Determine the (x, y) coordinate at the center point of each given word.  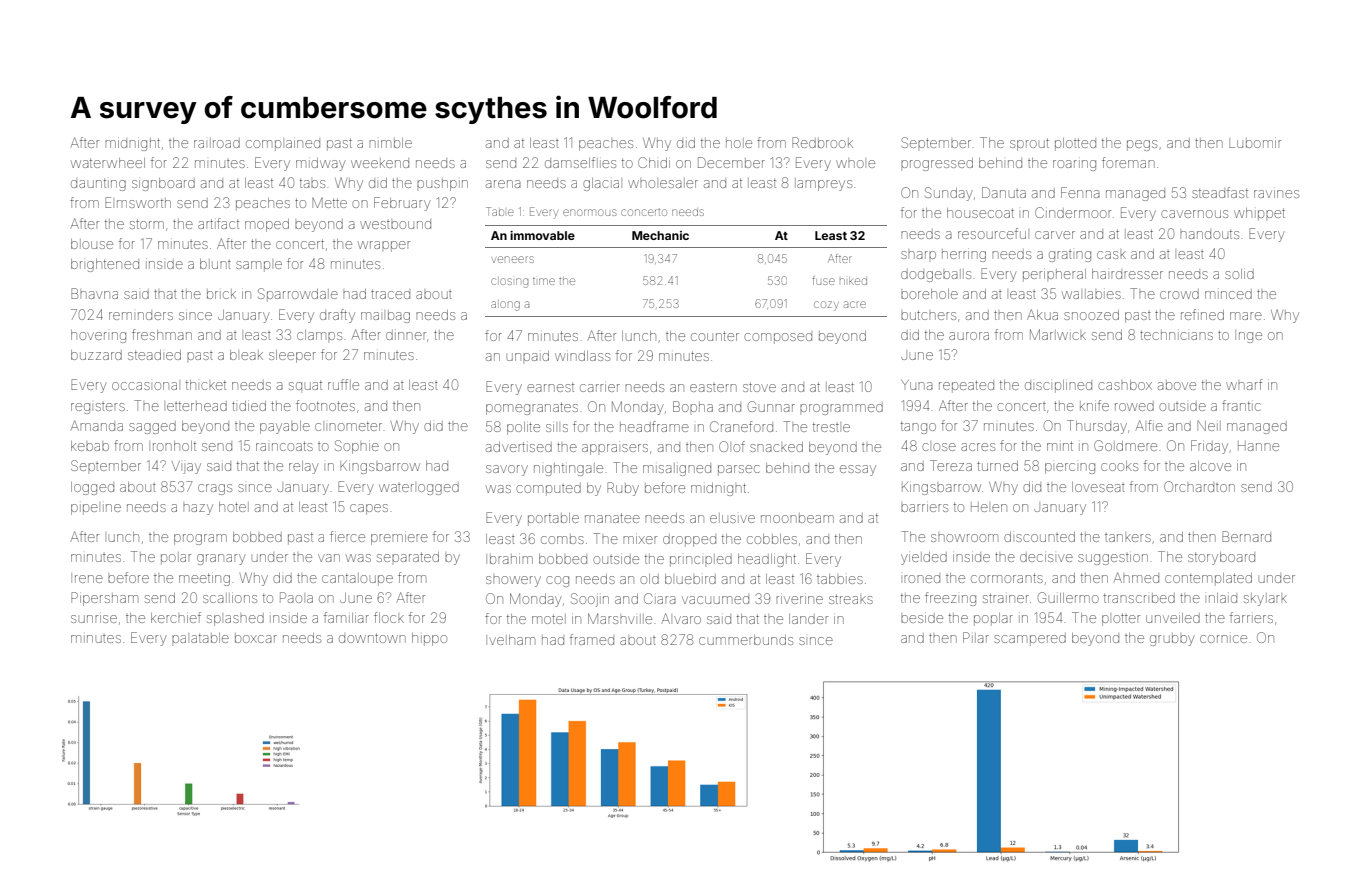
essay (858, 470)
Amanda (96, 425)
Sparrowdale (298, 295)
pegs (1142, 145)
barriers (924, 508)
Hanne (1258, 446)
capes (369, 509)
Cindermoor (1073, 212)
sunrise (94, 619)
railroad (217, 143)
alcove (1210, 466)
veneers (513, 259)
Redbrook (822, 142)
